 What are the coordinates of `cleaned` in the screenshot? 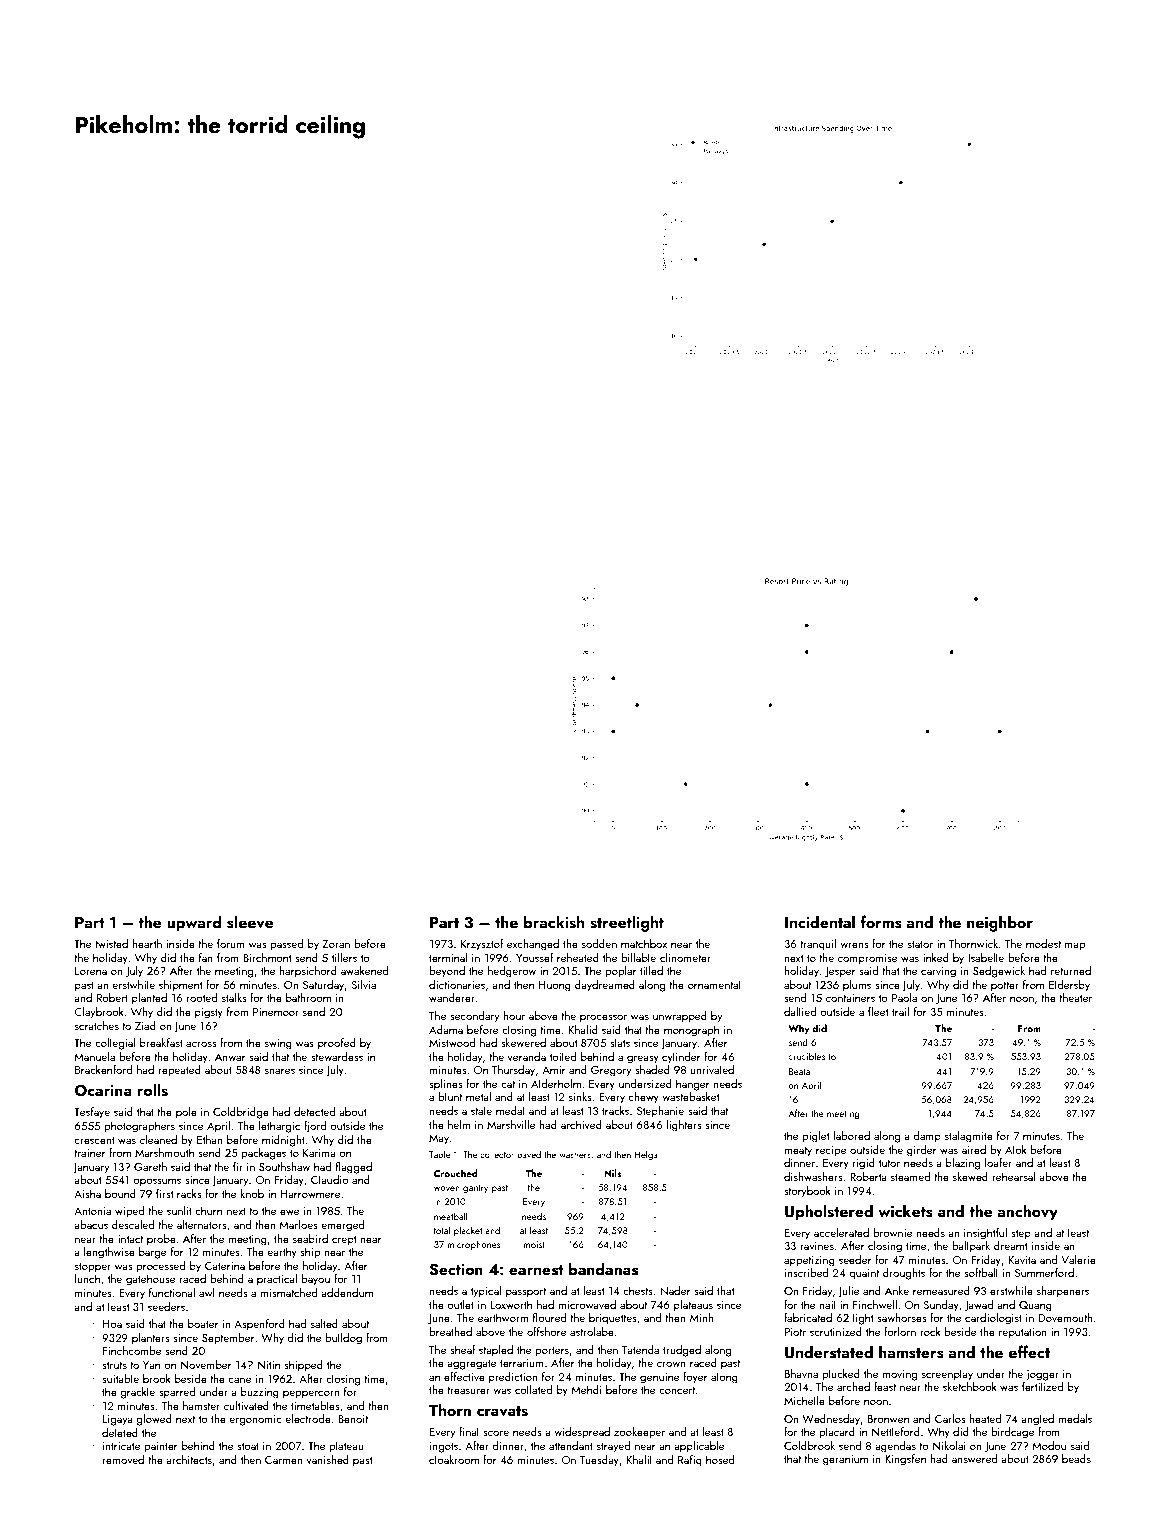 It's located at (158, 1139).
